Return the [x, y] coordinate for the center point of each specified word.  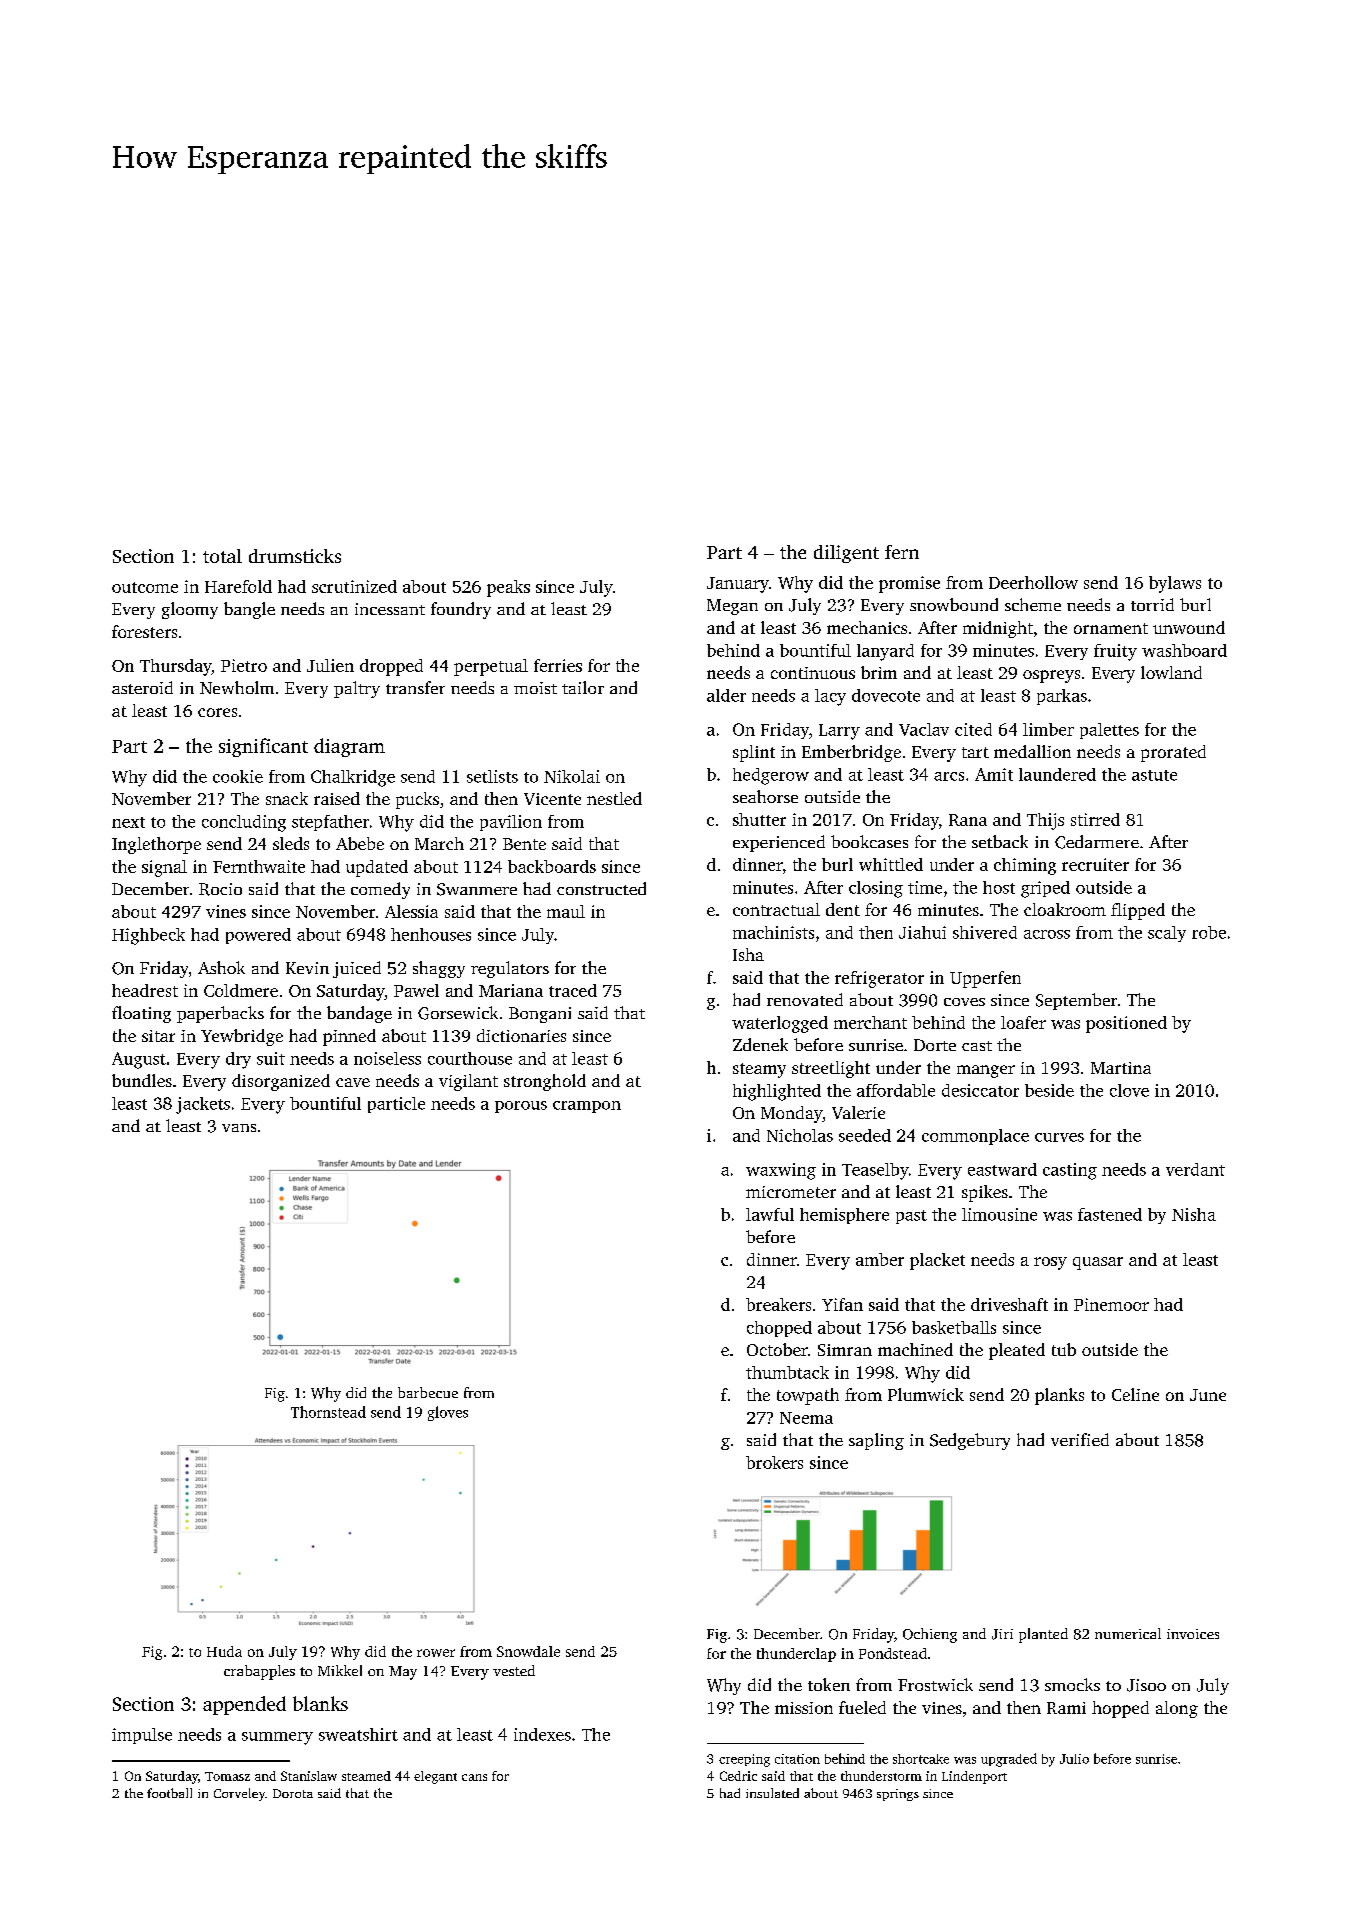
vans [239, 1128]
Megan [732, 607]
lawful [770, 1214]
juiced [357, 969]
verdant [1195, 1169]
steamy [759, 1070]
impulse [142, 1736]
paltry [357, 689]
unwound [1189, 627]
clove [1129, 1090]
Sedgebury [970, 1441]
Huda [224, 1651]
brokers [774, 1462]
